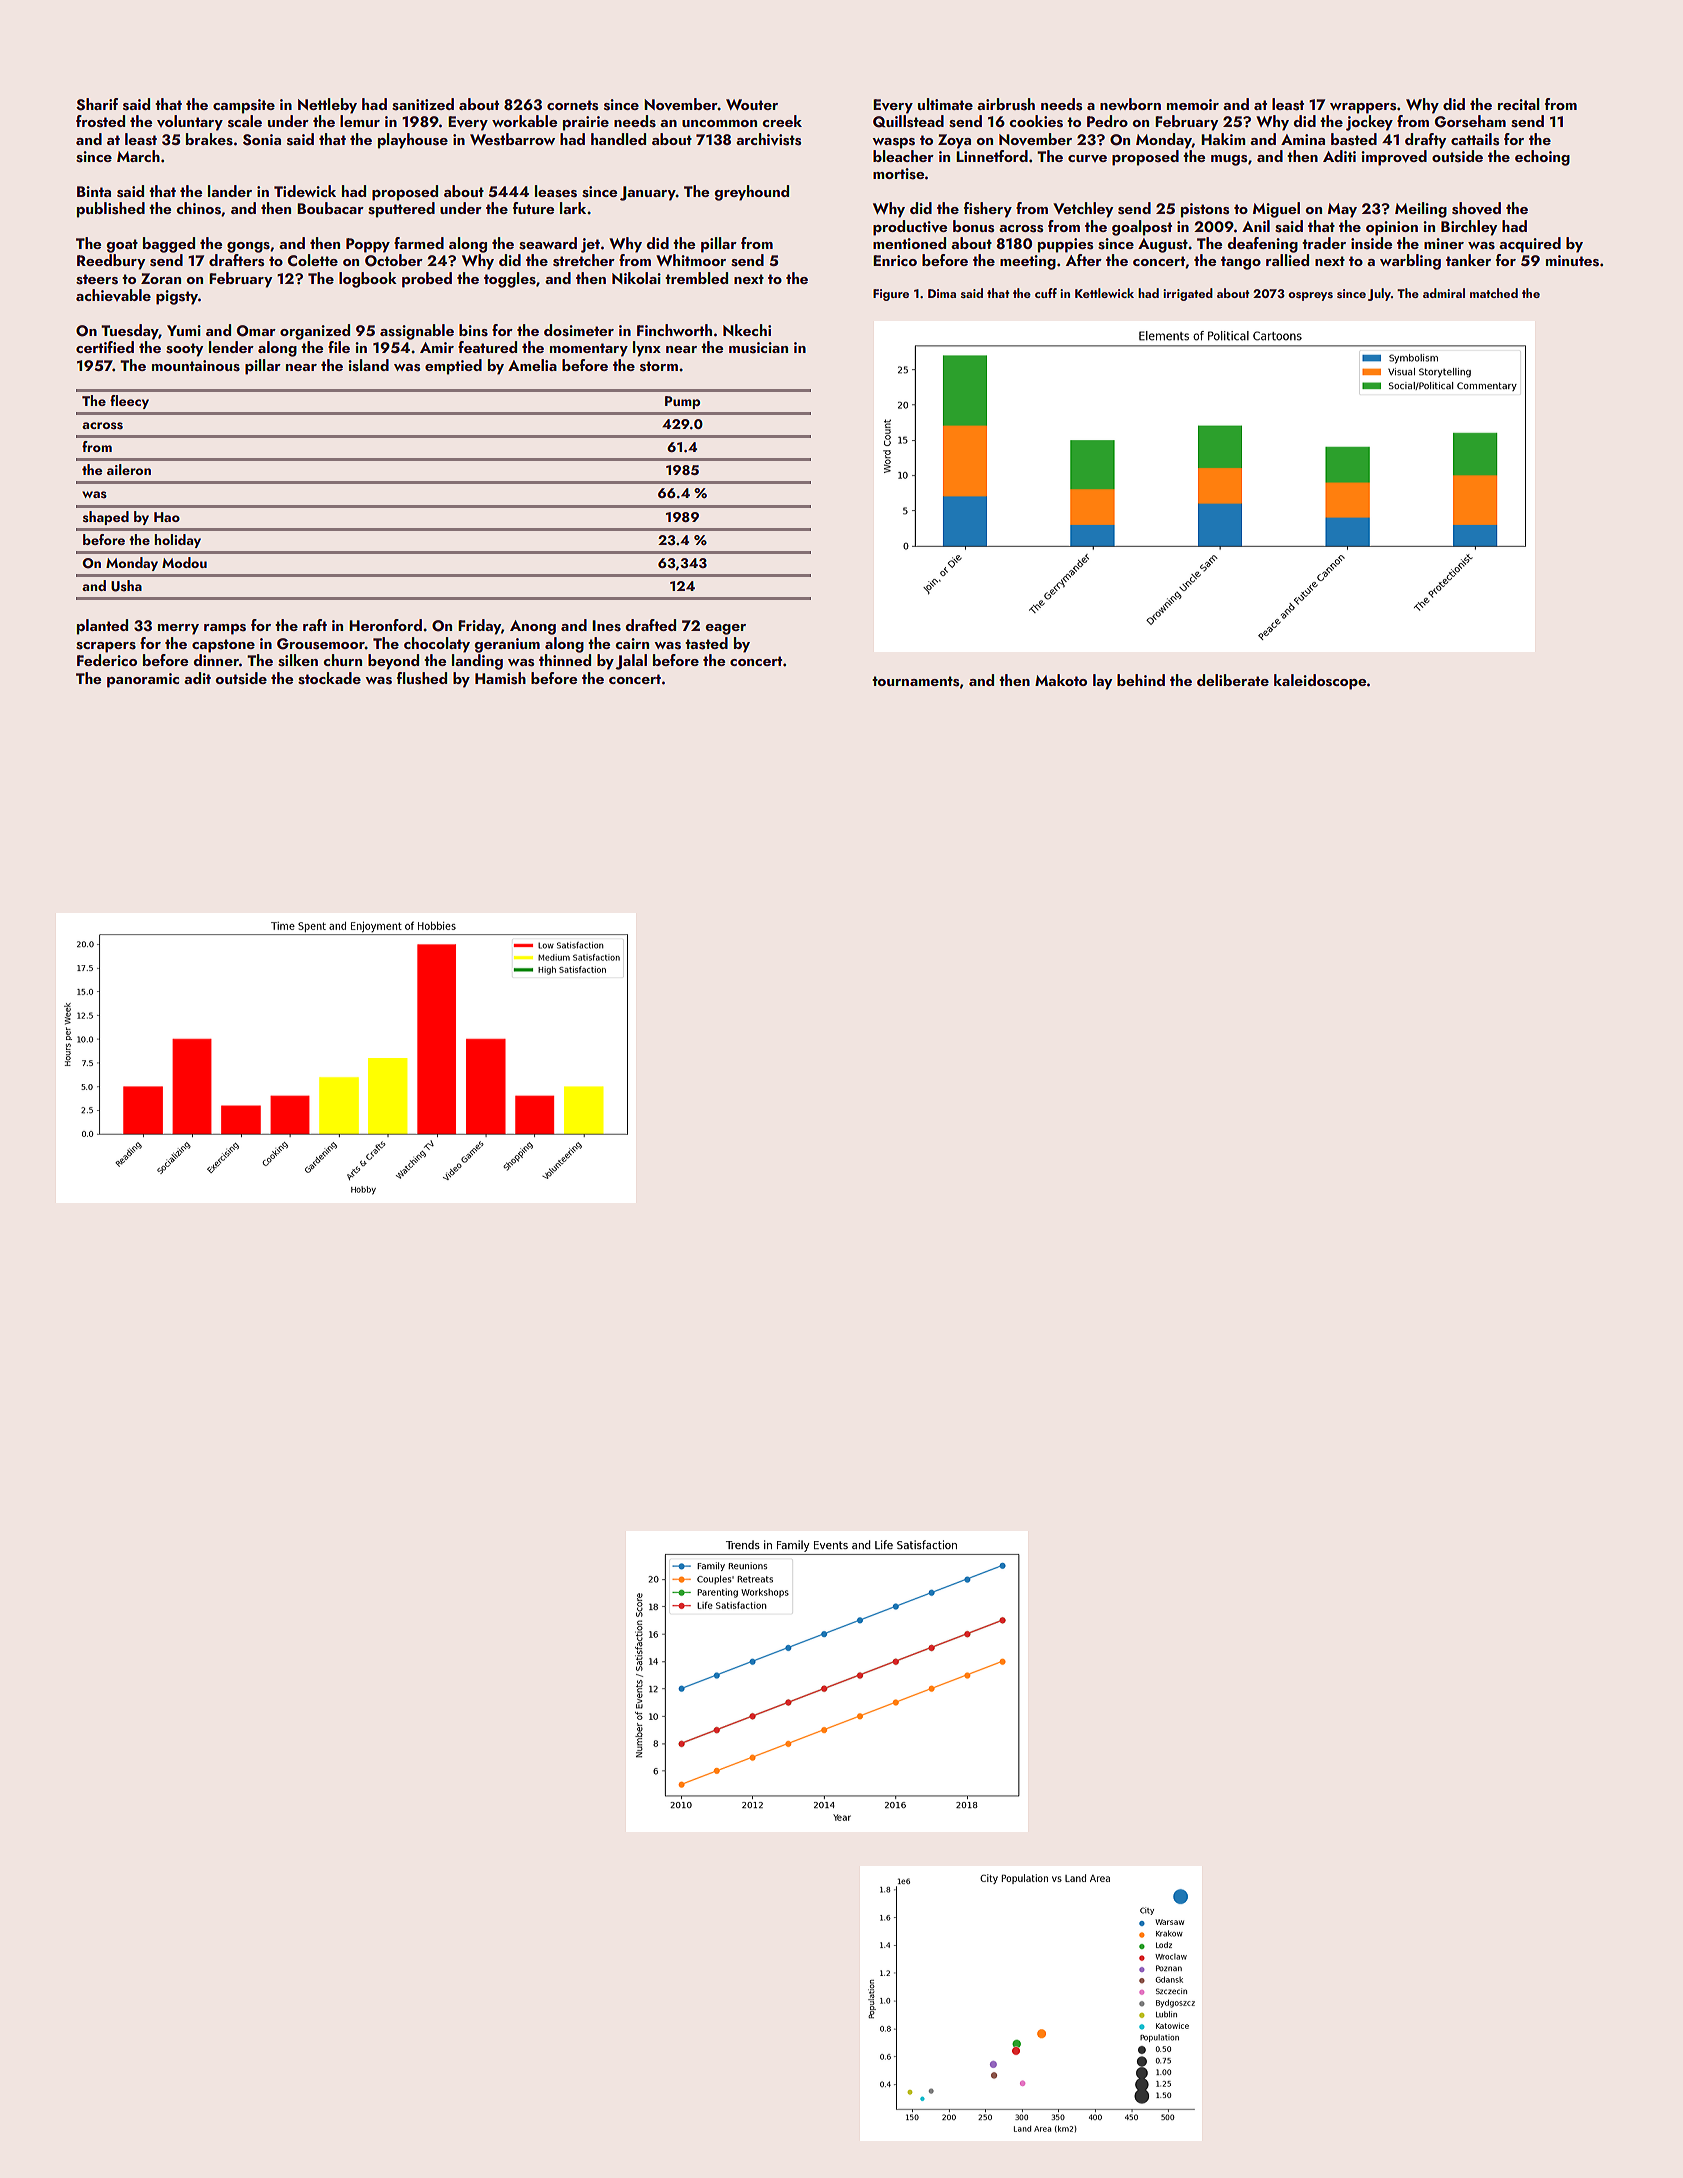 The width and height of the page is (1683, 2178). I want to click on ultimate, so click(945, 104).
